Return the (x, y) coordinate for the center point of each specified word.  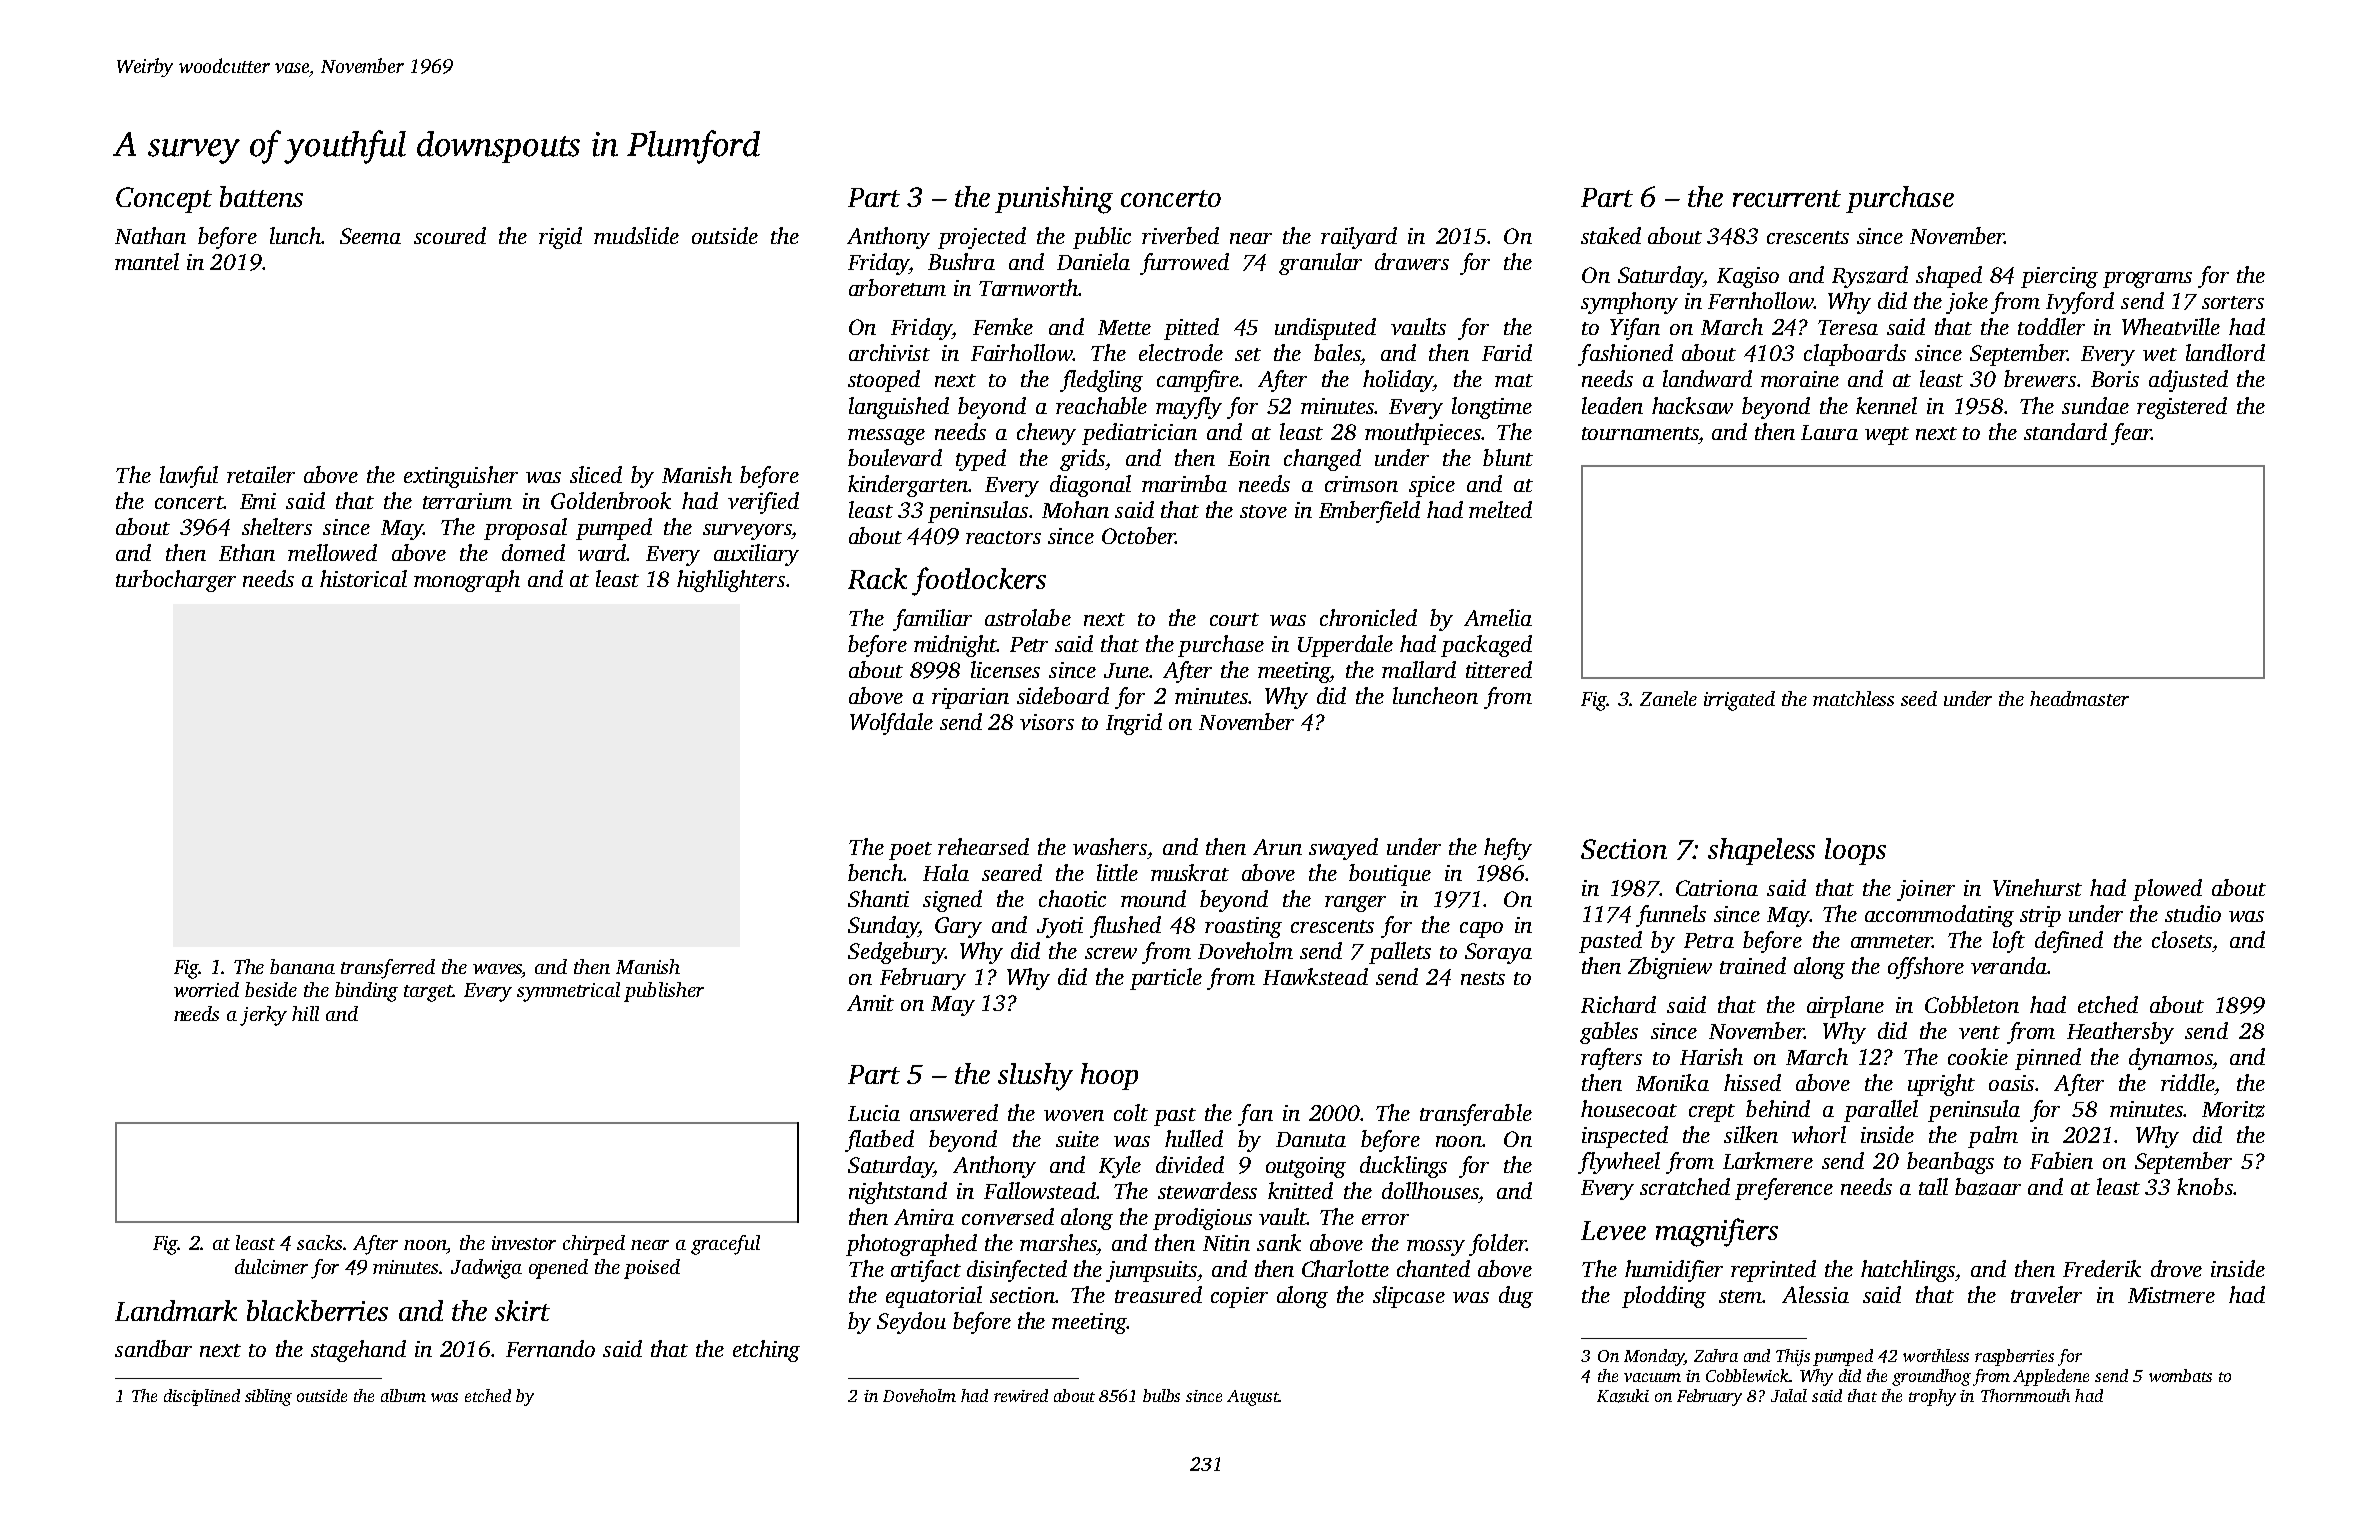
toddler (2051, 326)
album (403, 1395)
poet (910, 851)
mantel (147, 261)
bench (876, 872)
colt (1131, 1112)
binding (366, 992)
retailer (261, 474)
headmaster (2079, 698)
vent (1979, 1032)
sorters (2233, 302)
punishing (1054, 200)
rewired (1021, 1395)
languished (899, 408)
